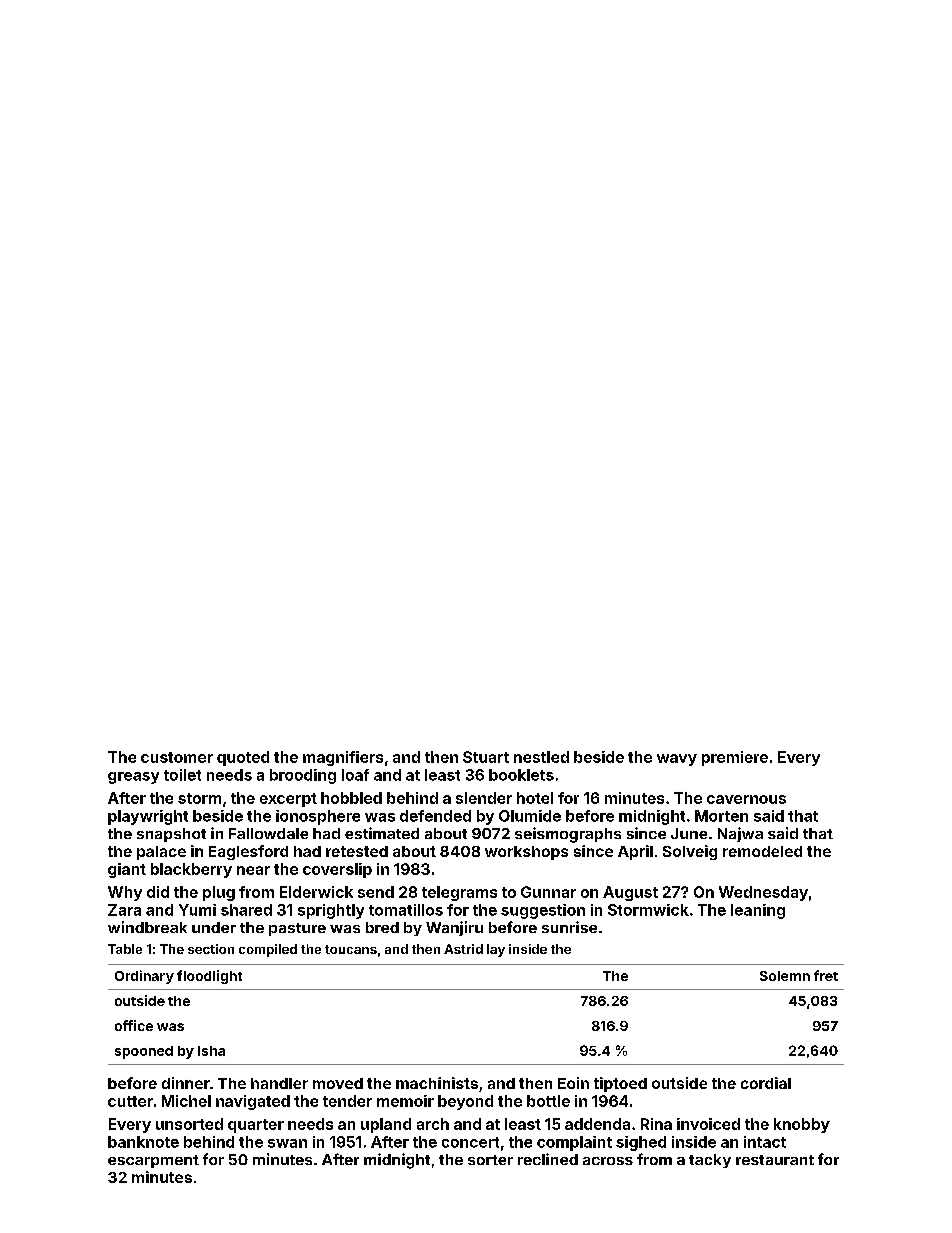  I want to click on premiere, so click(735, 758).
